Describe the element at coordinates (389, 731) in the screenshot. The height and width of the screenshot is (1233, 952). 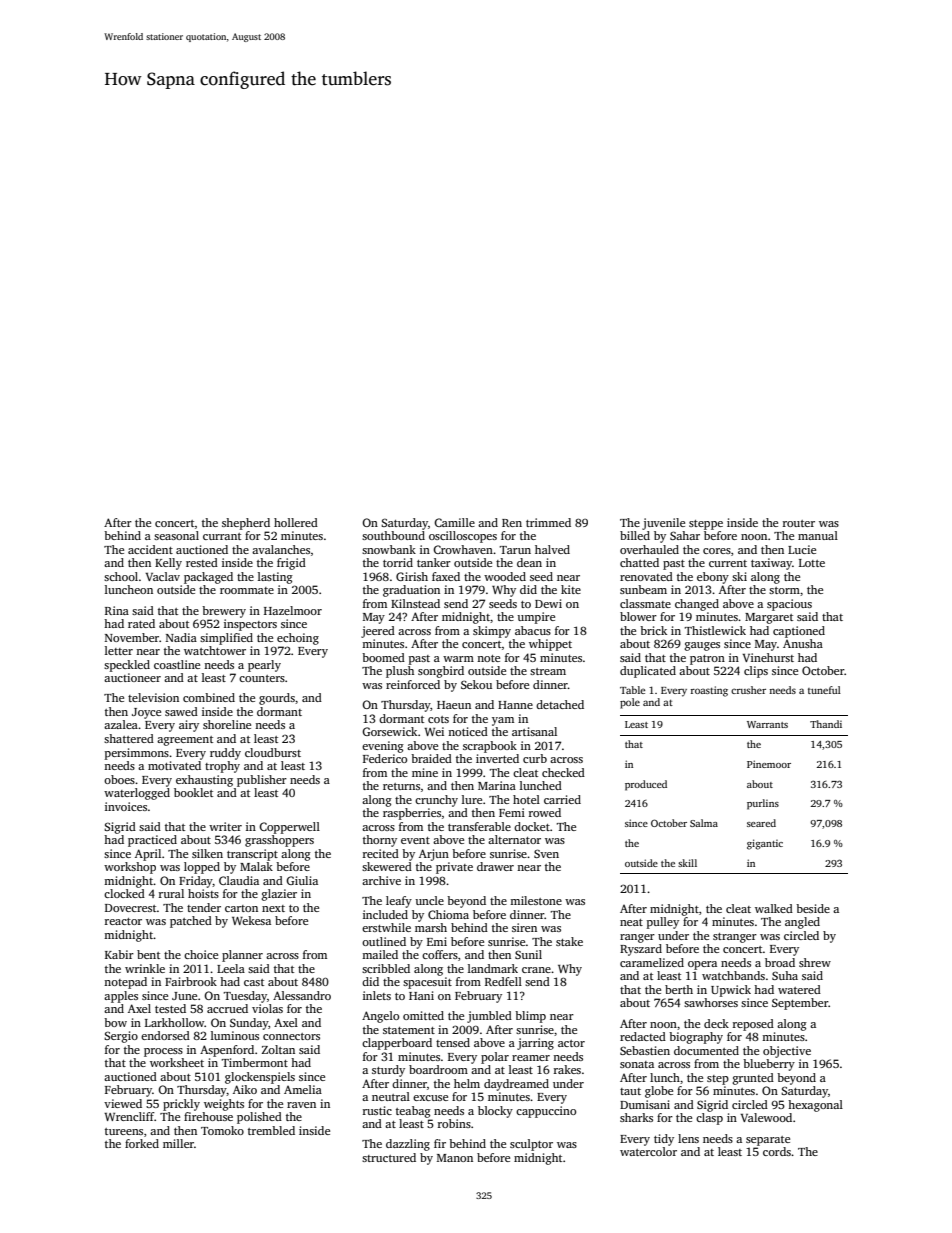
I see `Gorsewick` at that location.
